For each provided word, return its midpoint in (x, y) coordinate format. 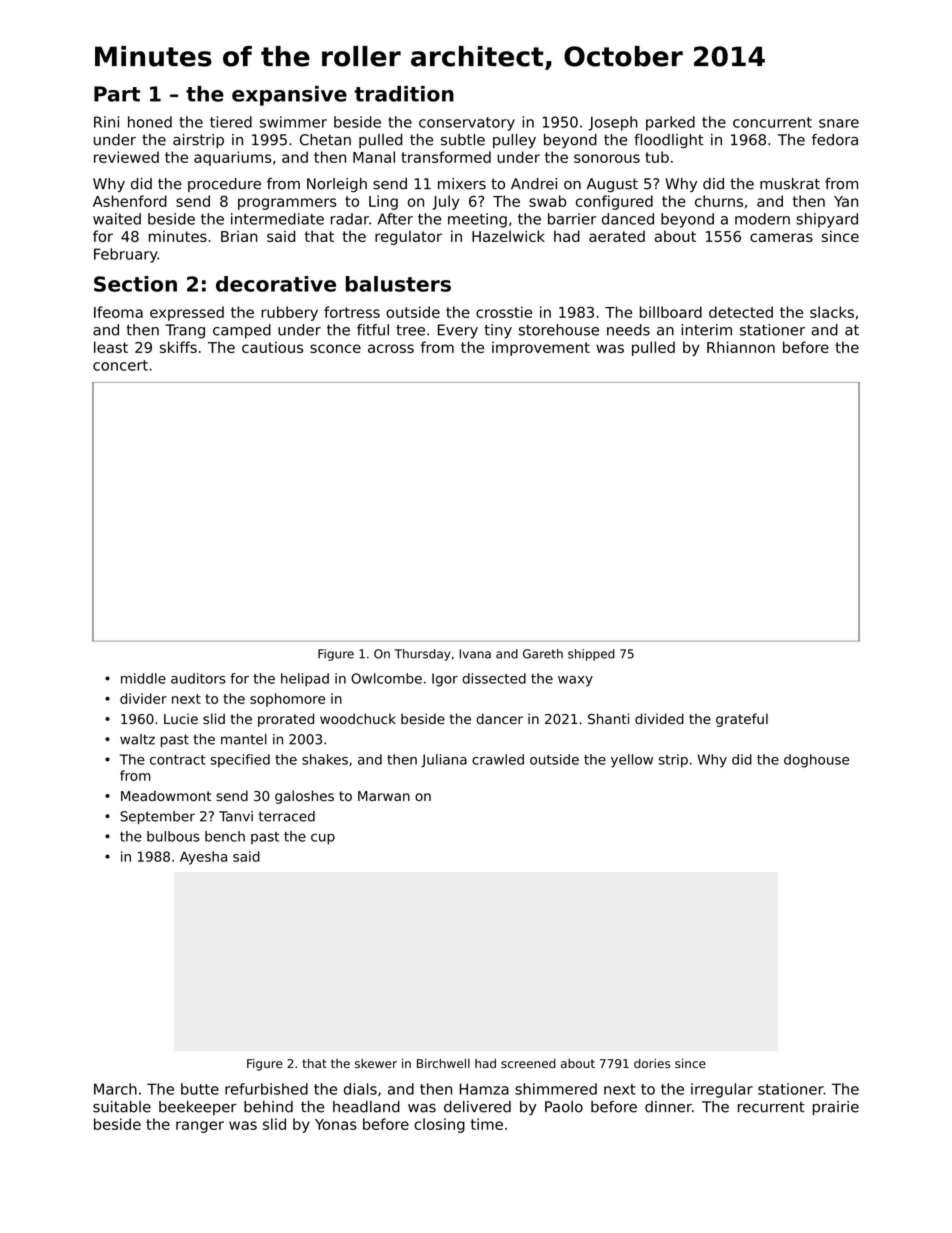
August (612, 185)
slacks (832, 312)
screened (528, 1063)
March (115, 1089)
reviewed (126, 157)
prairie (836, 1108)
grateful (742, 720)
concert (120, 365)
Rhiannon (741, 347)
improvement (541, 348)
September (157, 817)
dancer (499, 719)
